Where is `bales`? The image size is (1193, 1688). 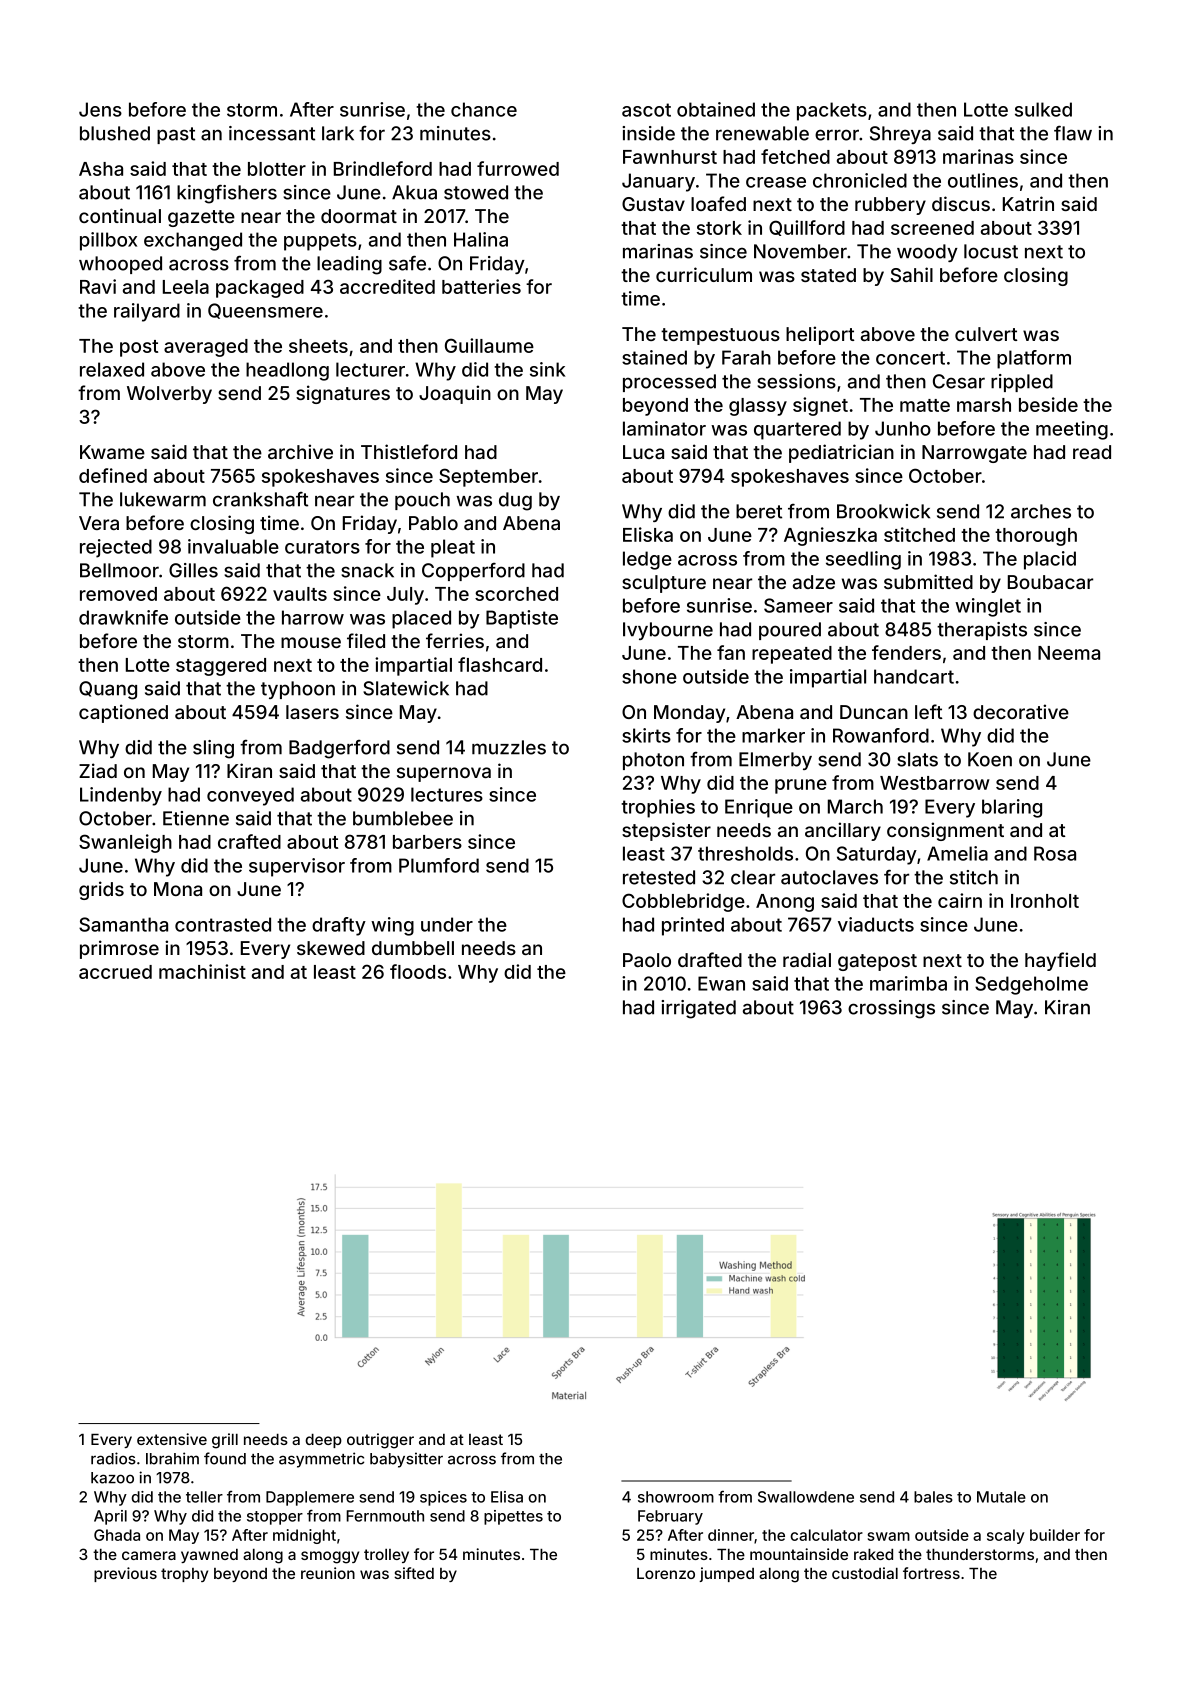 bales is located at coordinates (933, 1497).
